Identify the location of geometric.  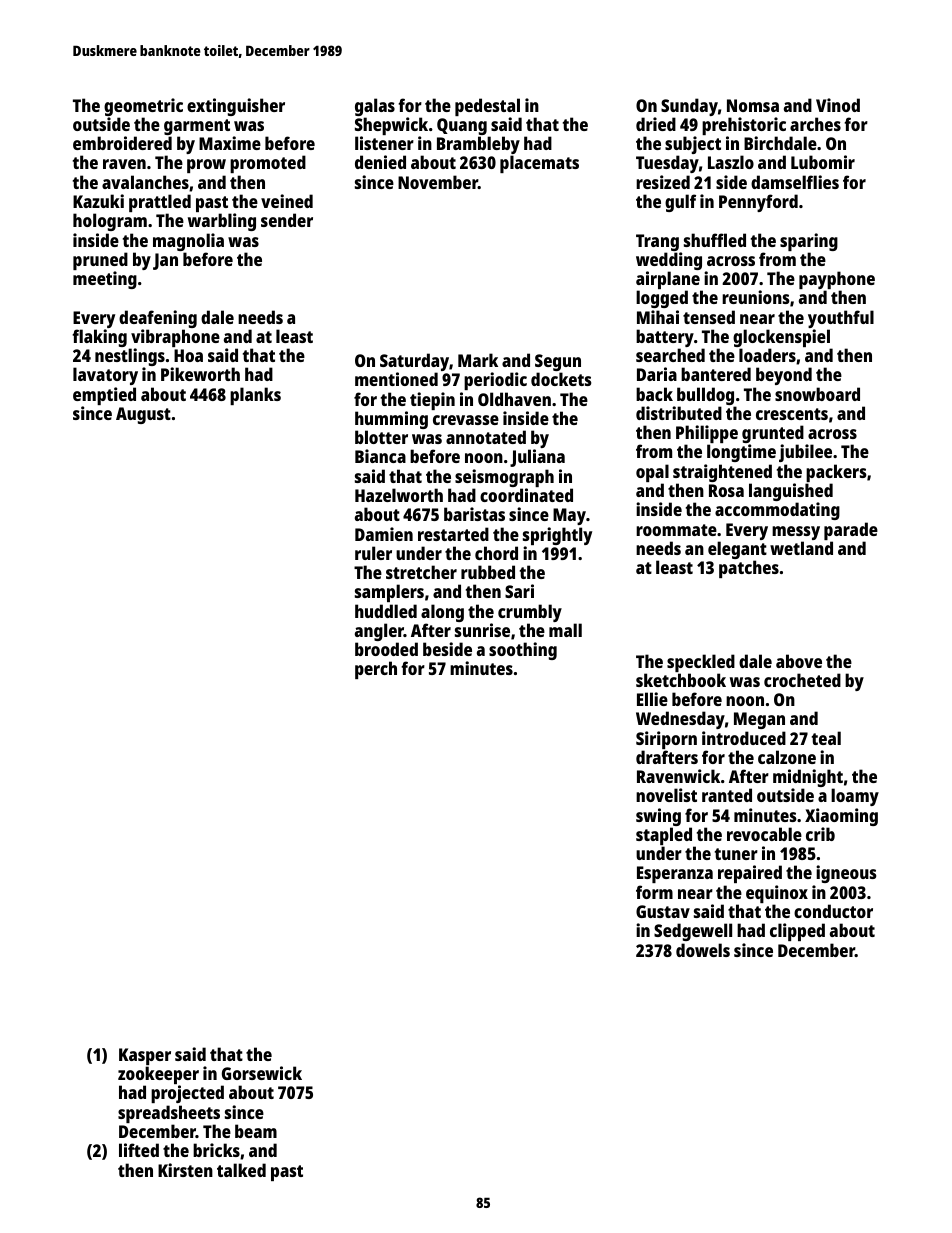
(143, 107).
